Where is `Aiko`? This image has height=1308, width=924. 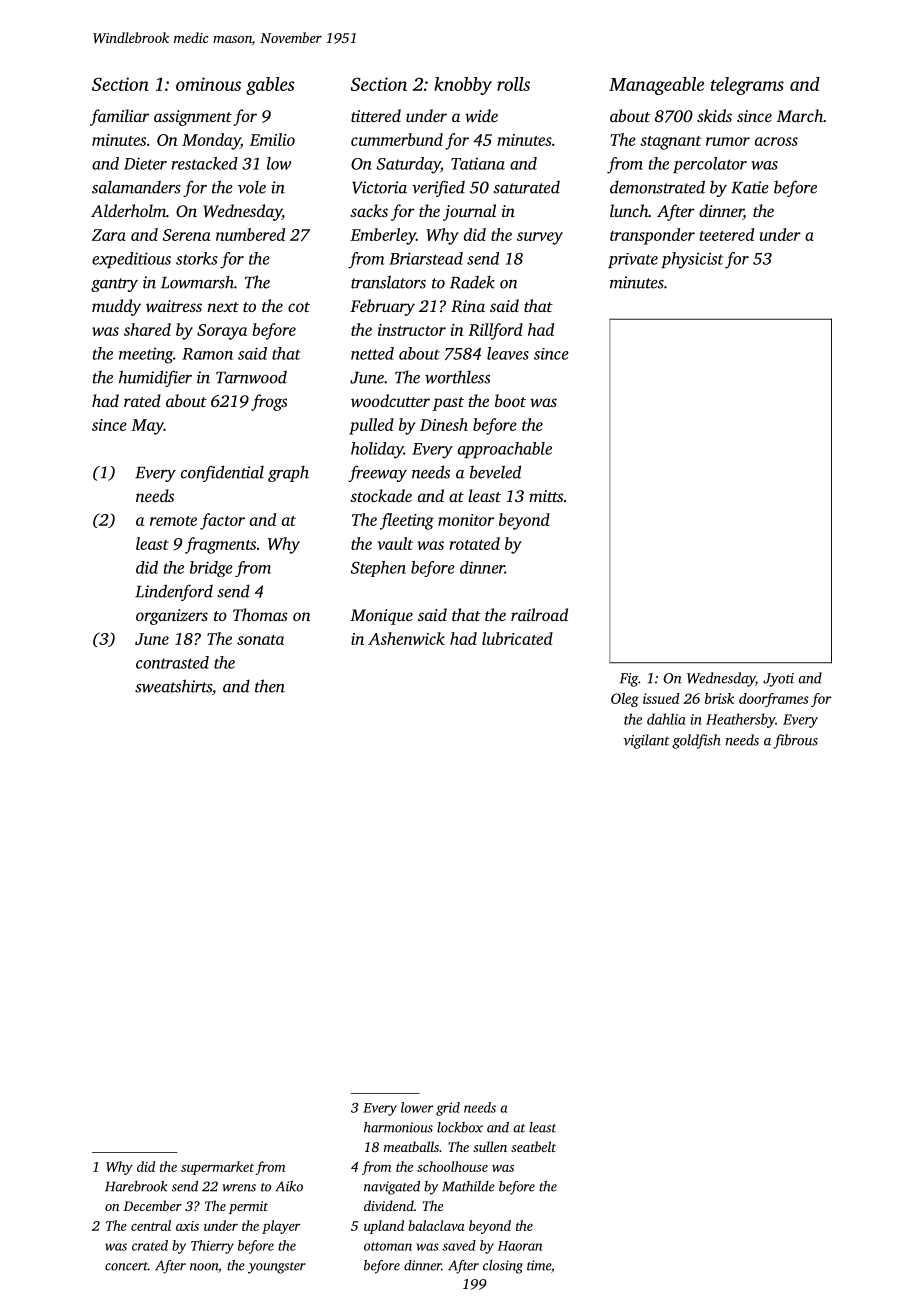
Aiko is located at coordinates (289, 1186).
